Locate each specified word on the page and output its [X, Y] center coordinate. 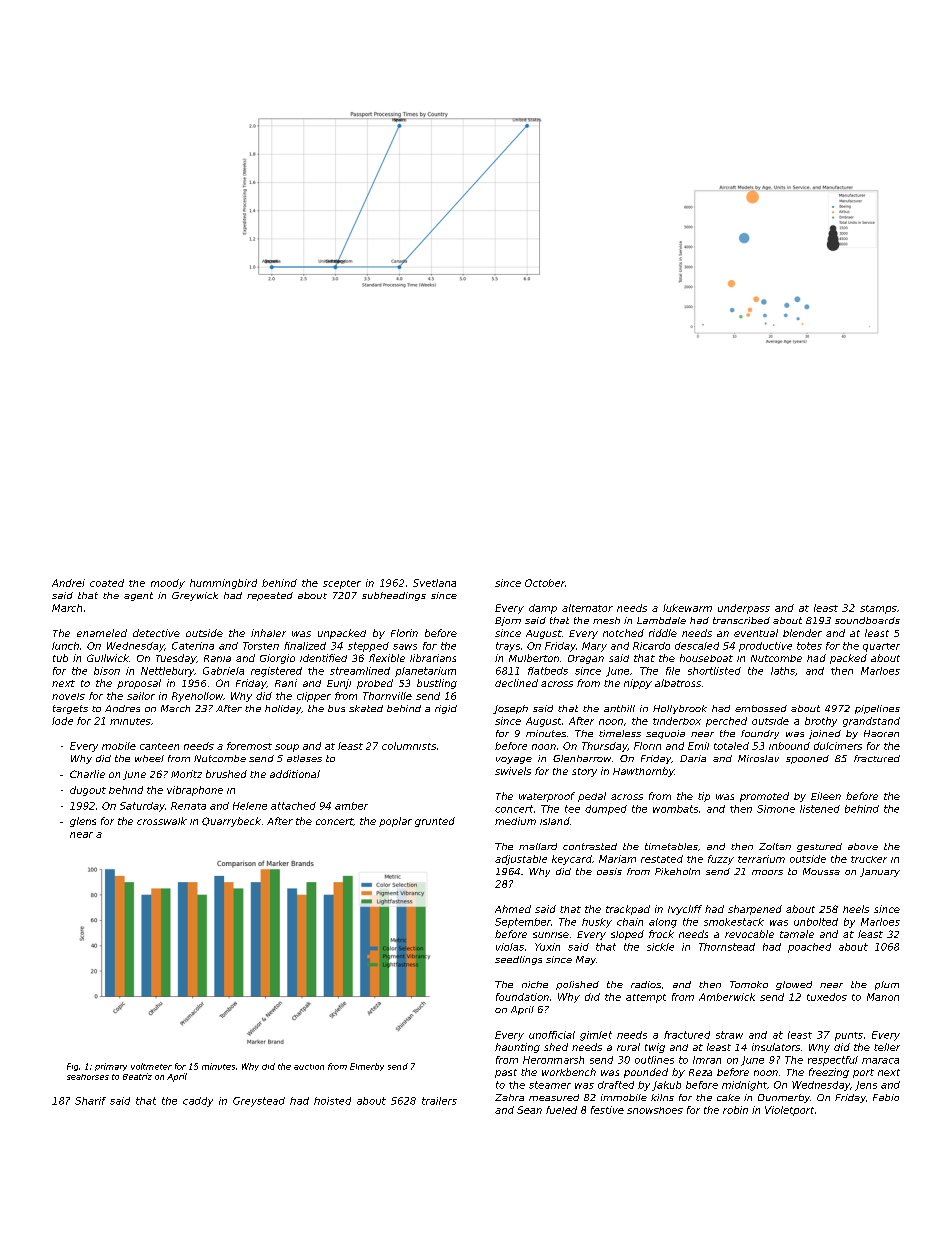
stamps [878, 609]
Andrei [68, 583]
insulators [776, 1047]
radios [646, 984]
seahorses [88, 1077]
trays [508, 647]
